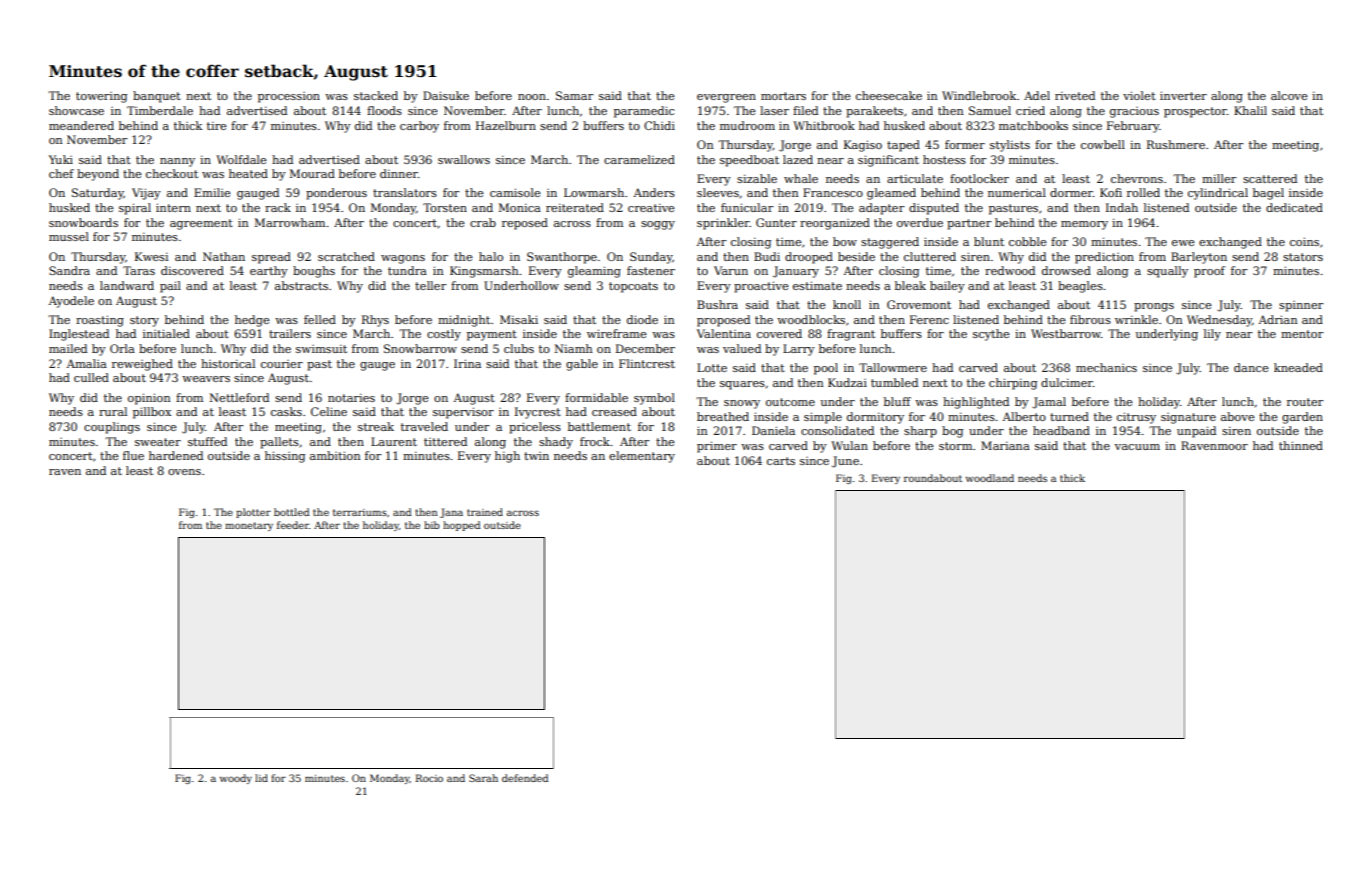  What do you see at coordinates (525, 778) in the page?
I see `defended` at bounding box center [525, 778].
